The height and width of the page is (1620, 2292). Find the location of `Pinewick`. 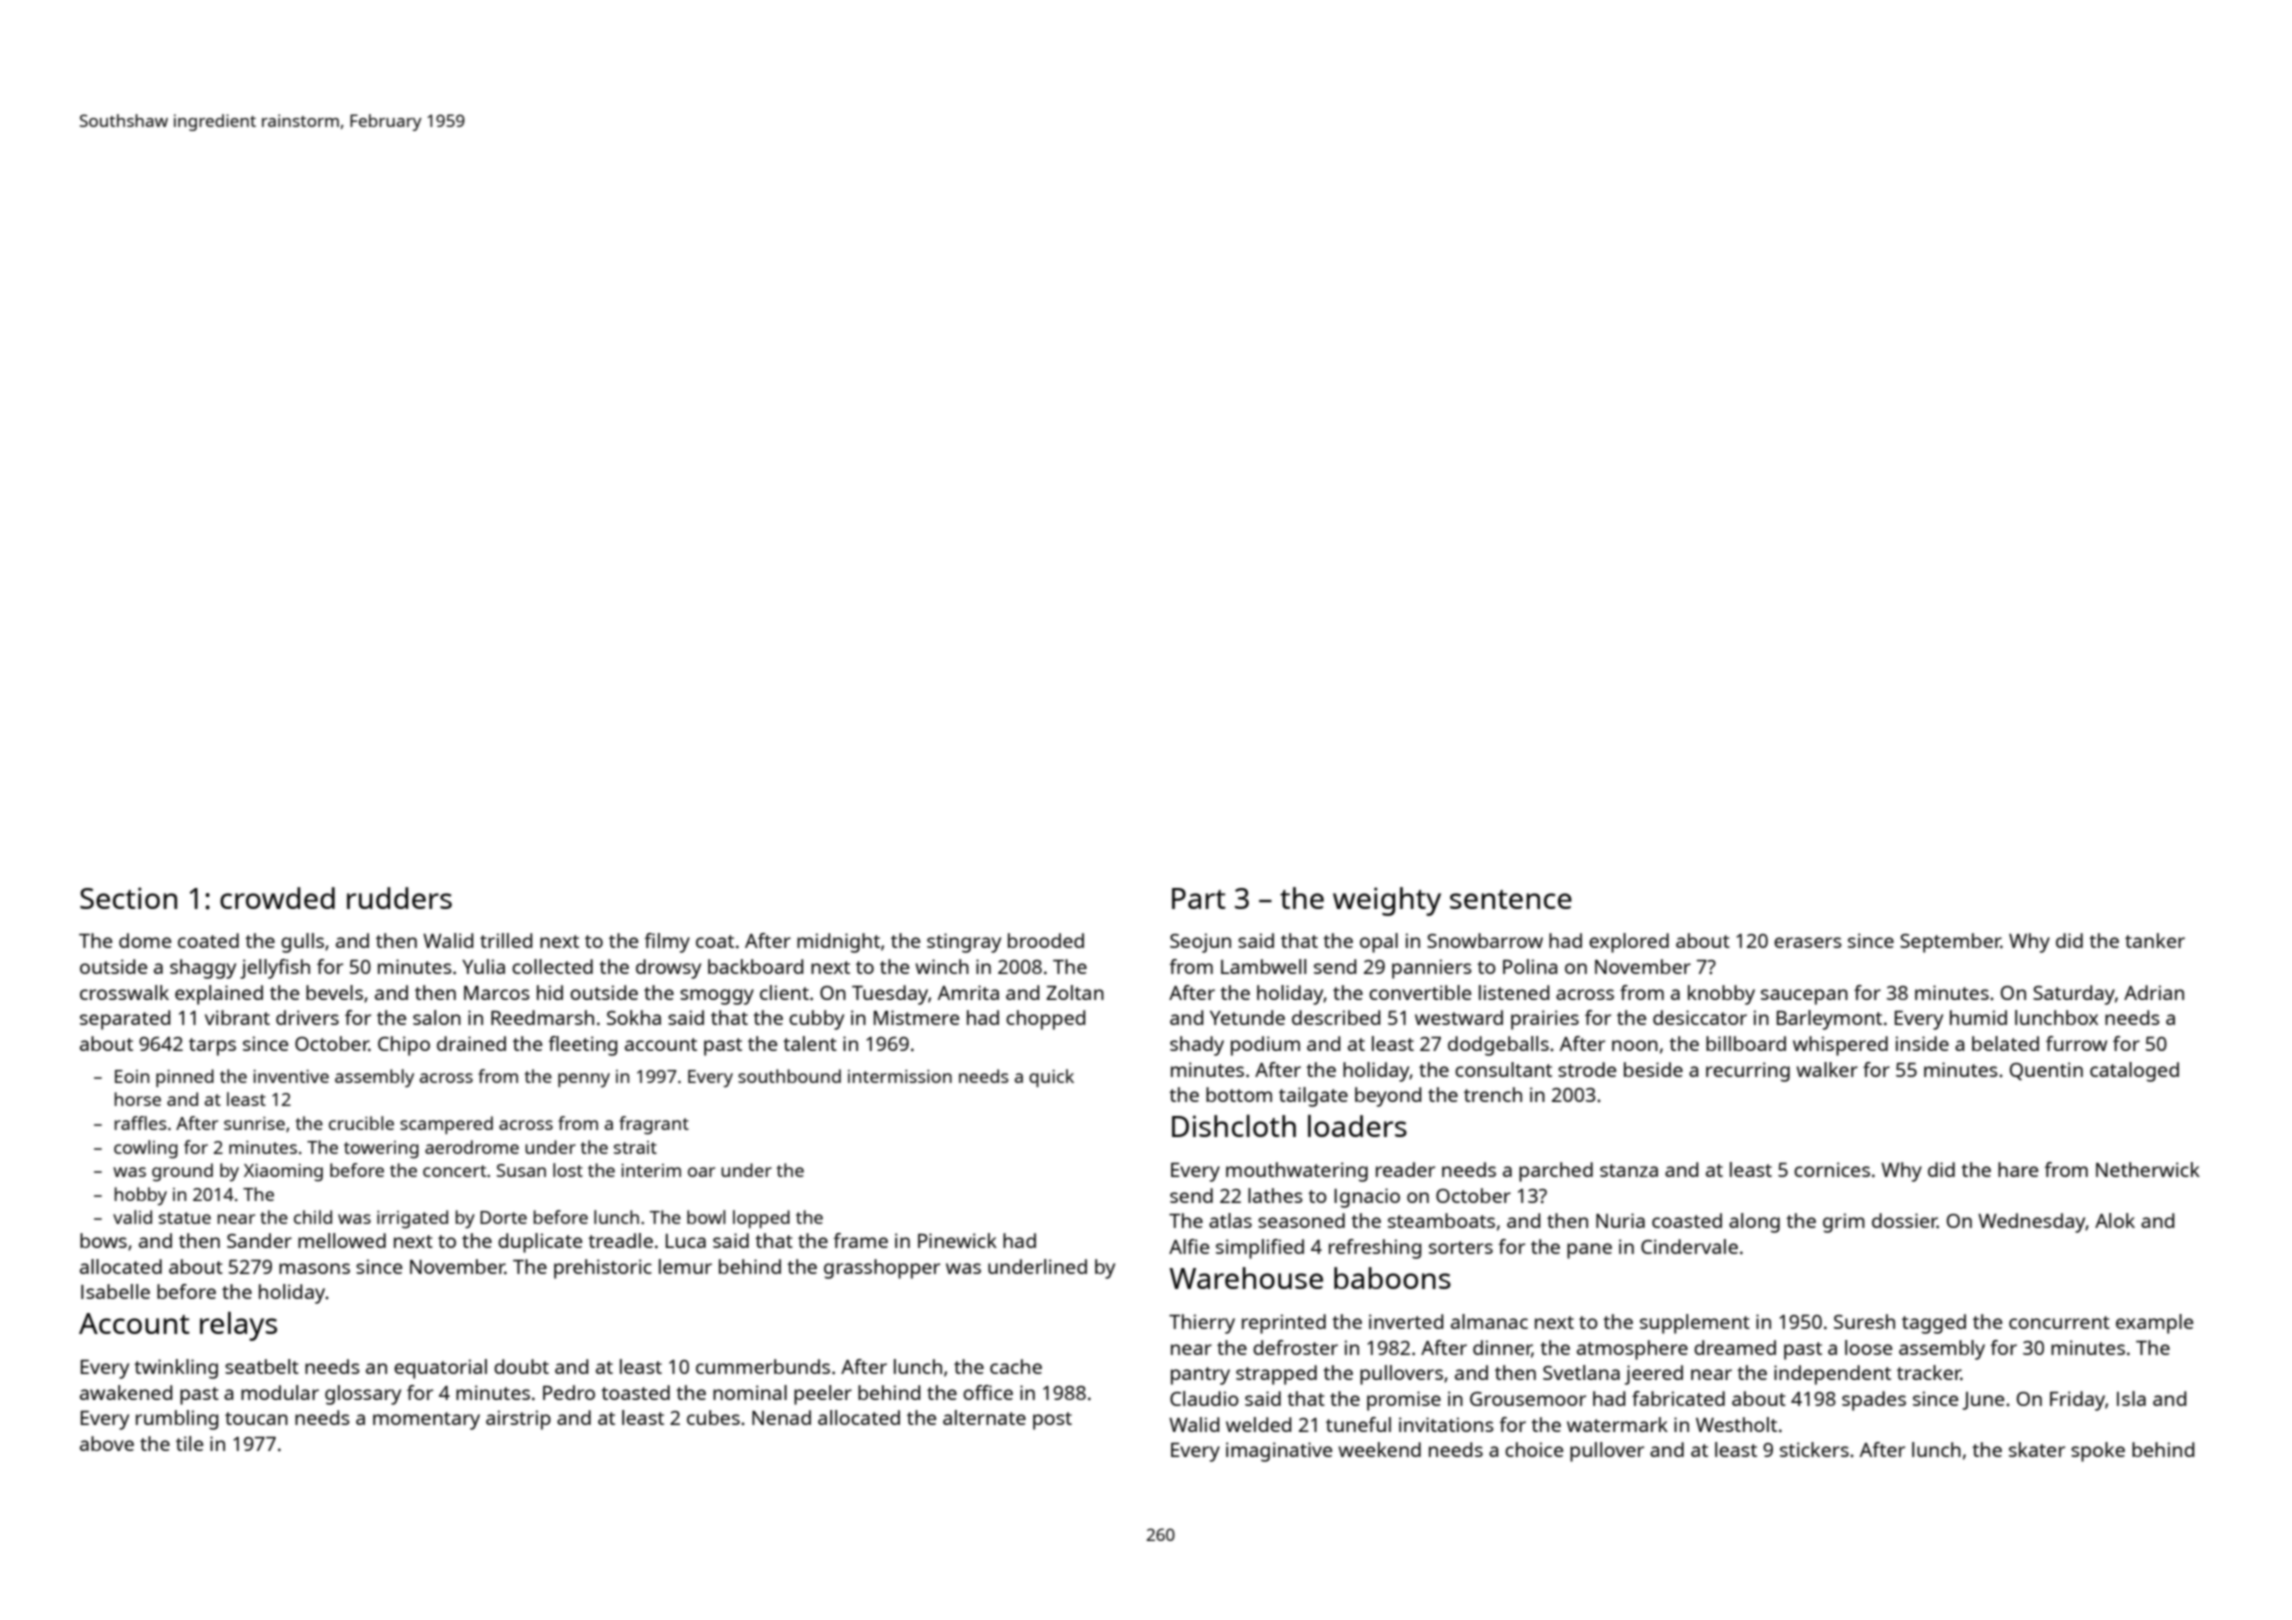

Pinewick is located at coordinates (957, 1240).
